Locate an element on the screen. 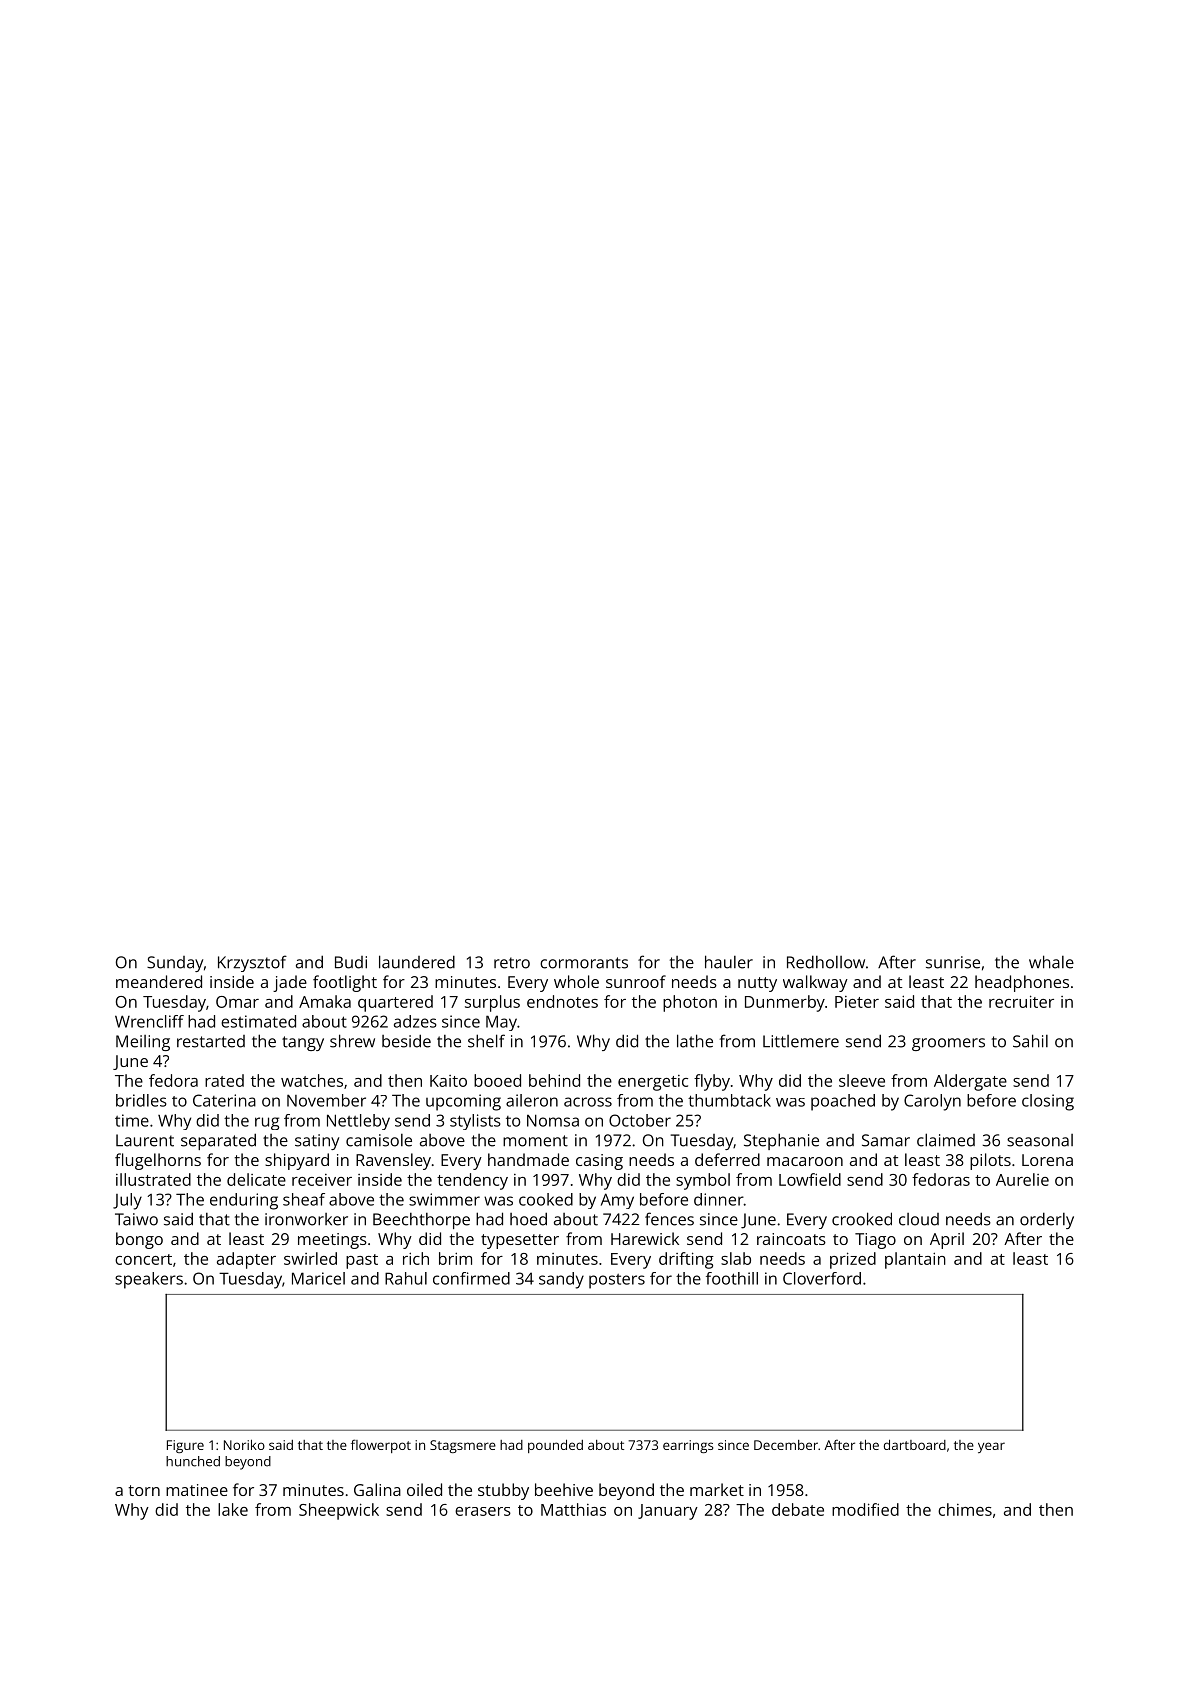 The width and height of the screenshot is (1189, 1682). Littlemere is located at coordinates (801, 1041).
